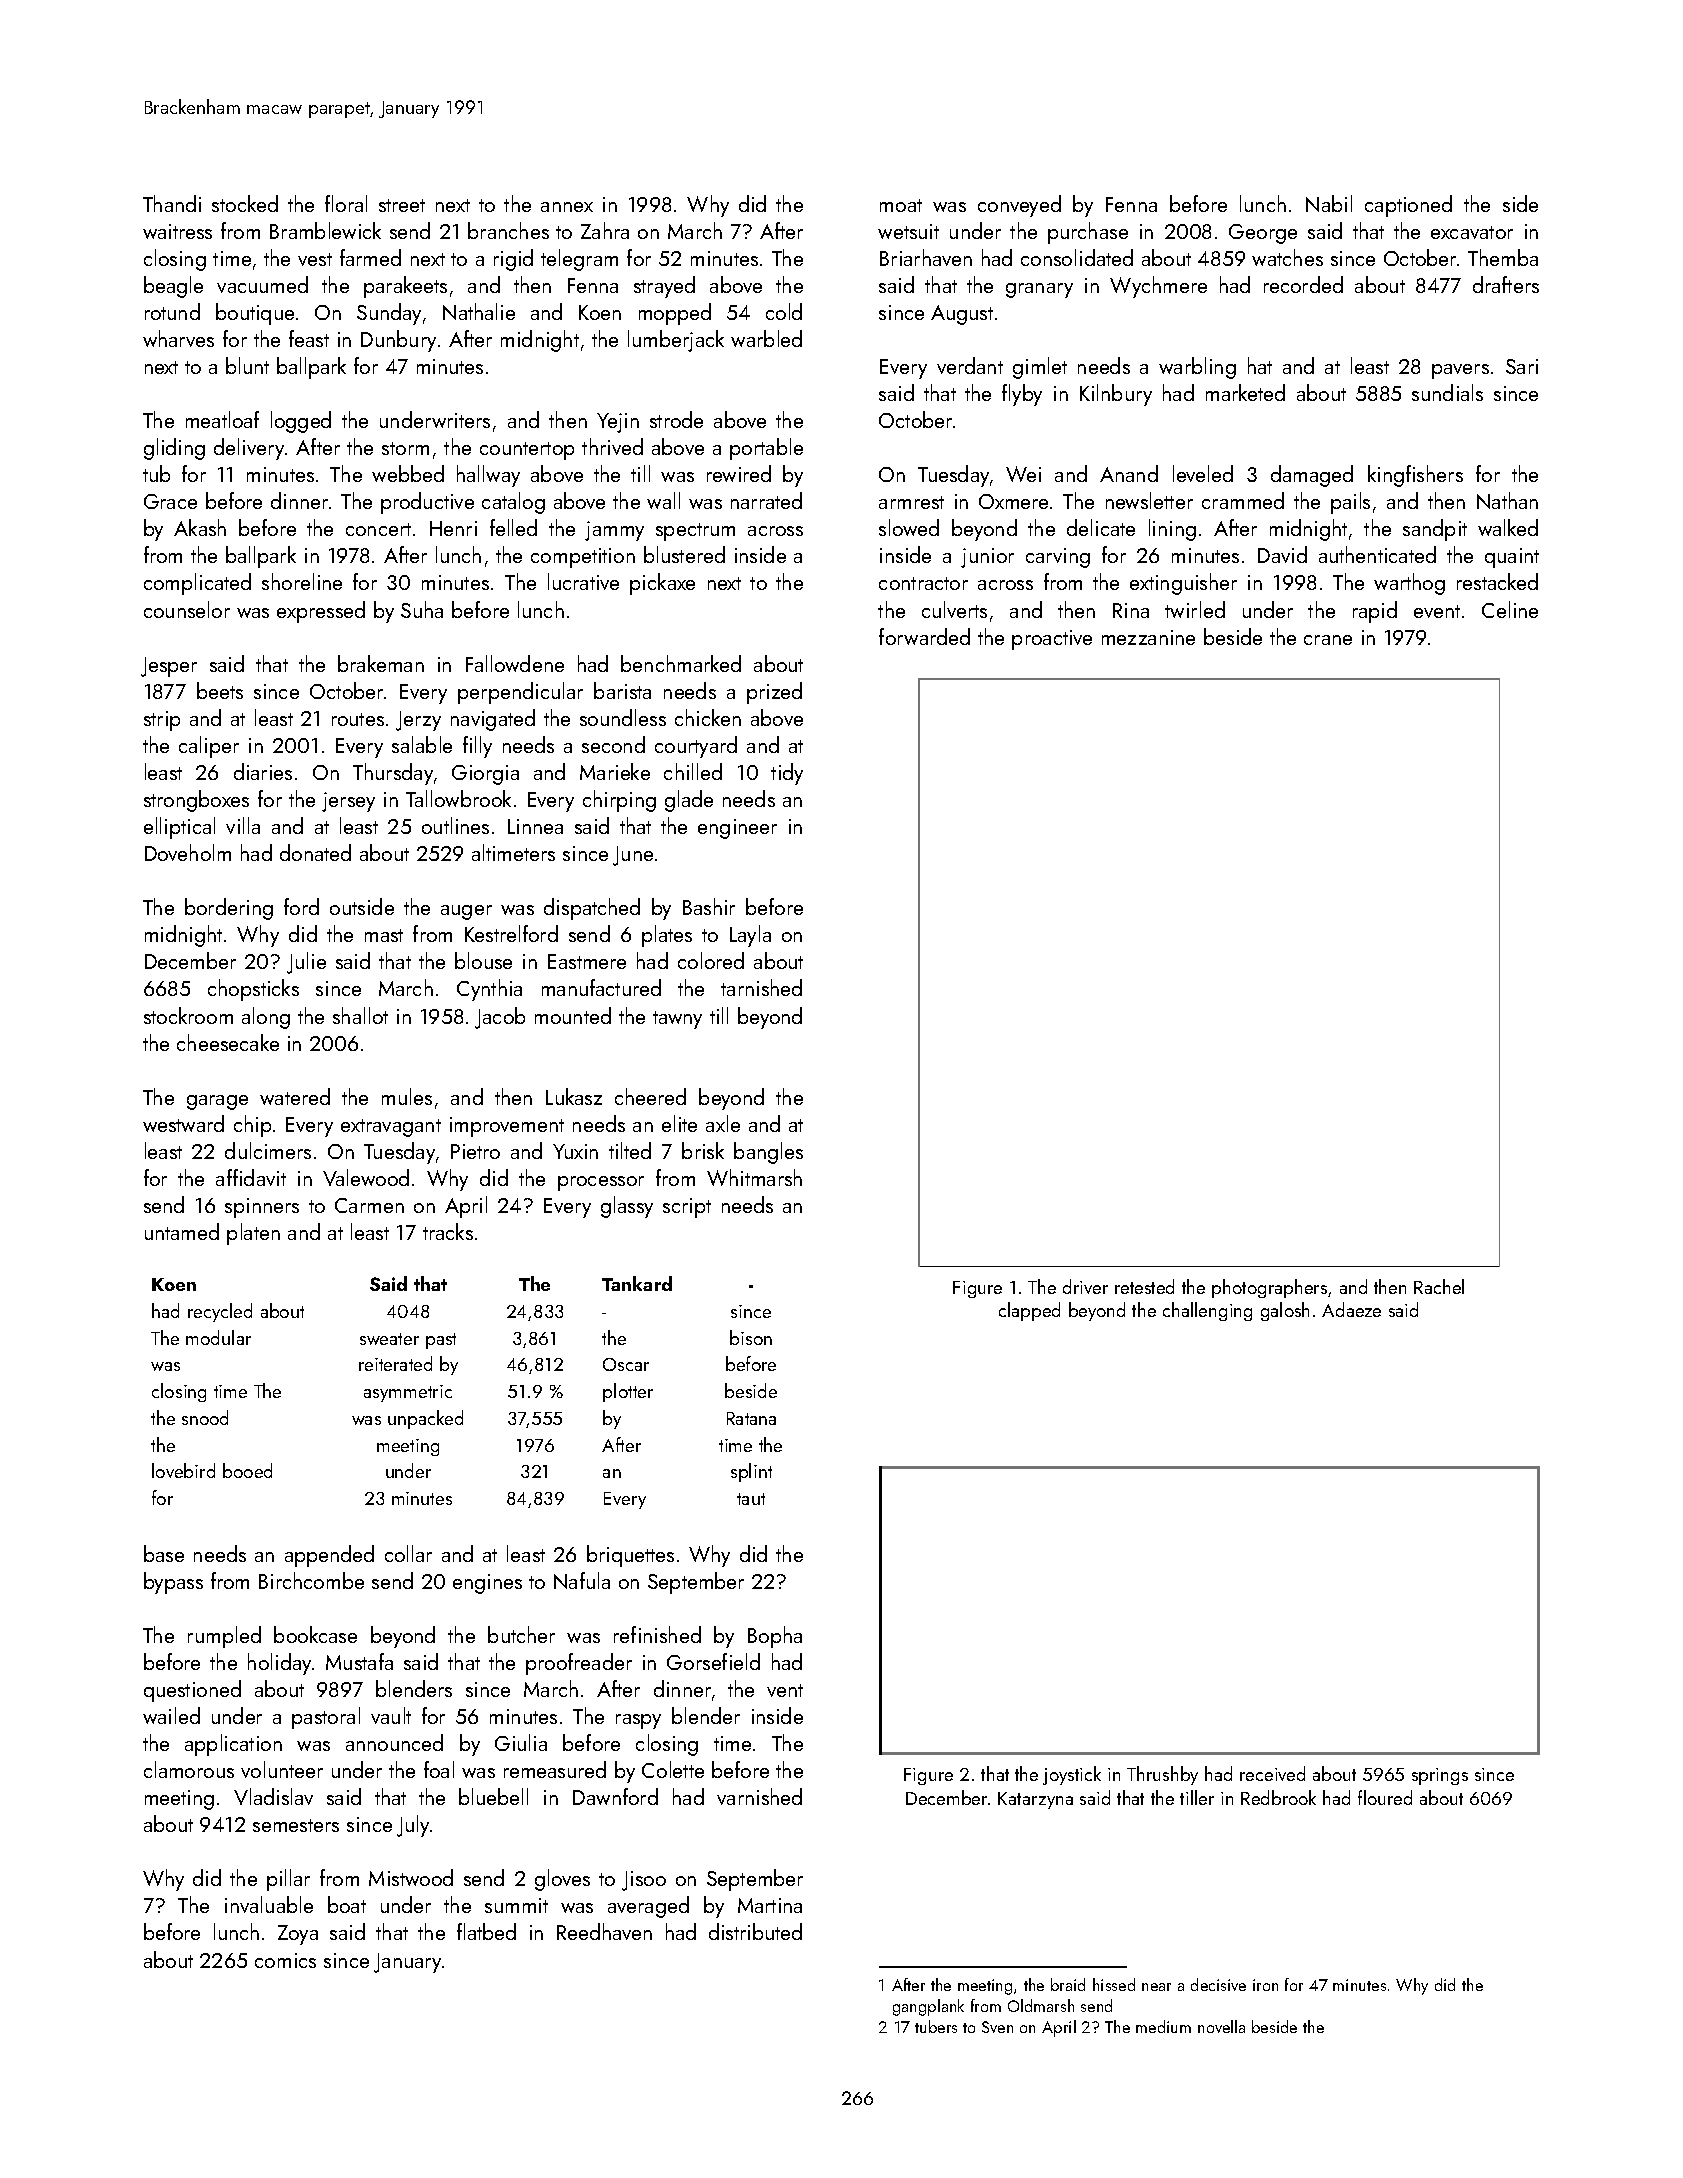 The height and width of the screenshot is (2178, 1683). What do you see at coordinates (638, 1721) in the screenshot?
I see `raspy` at bounding box center [638, 1721].
